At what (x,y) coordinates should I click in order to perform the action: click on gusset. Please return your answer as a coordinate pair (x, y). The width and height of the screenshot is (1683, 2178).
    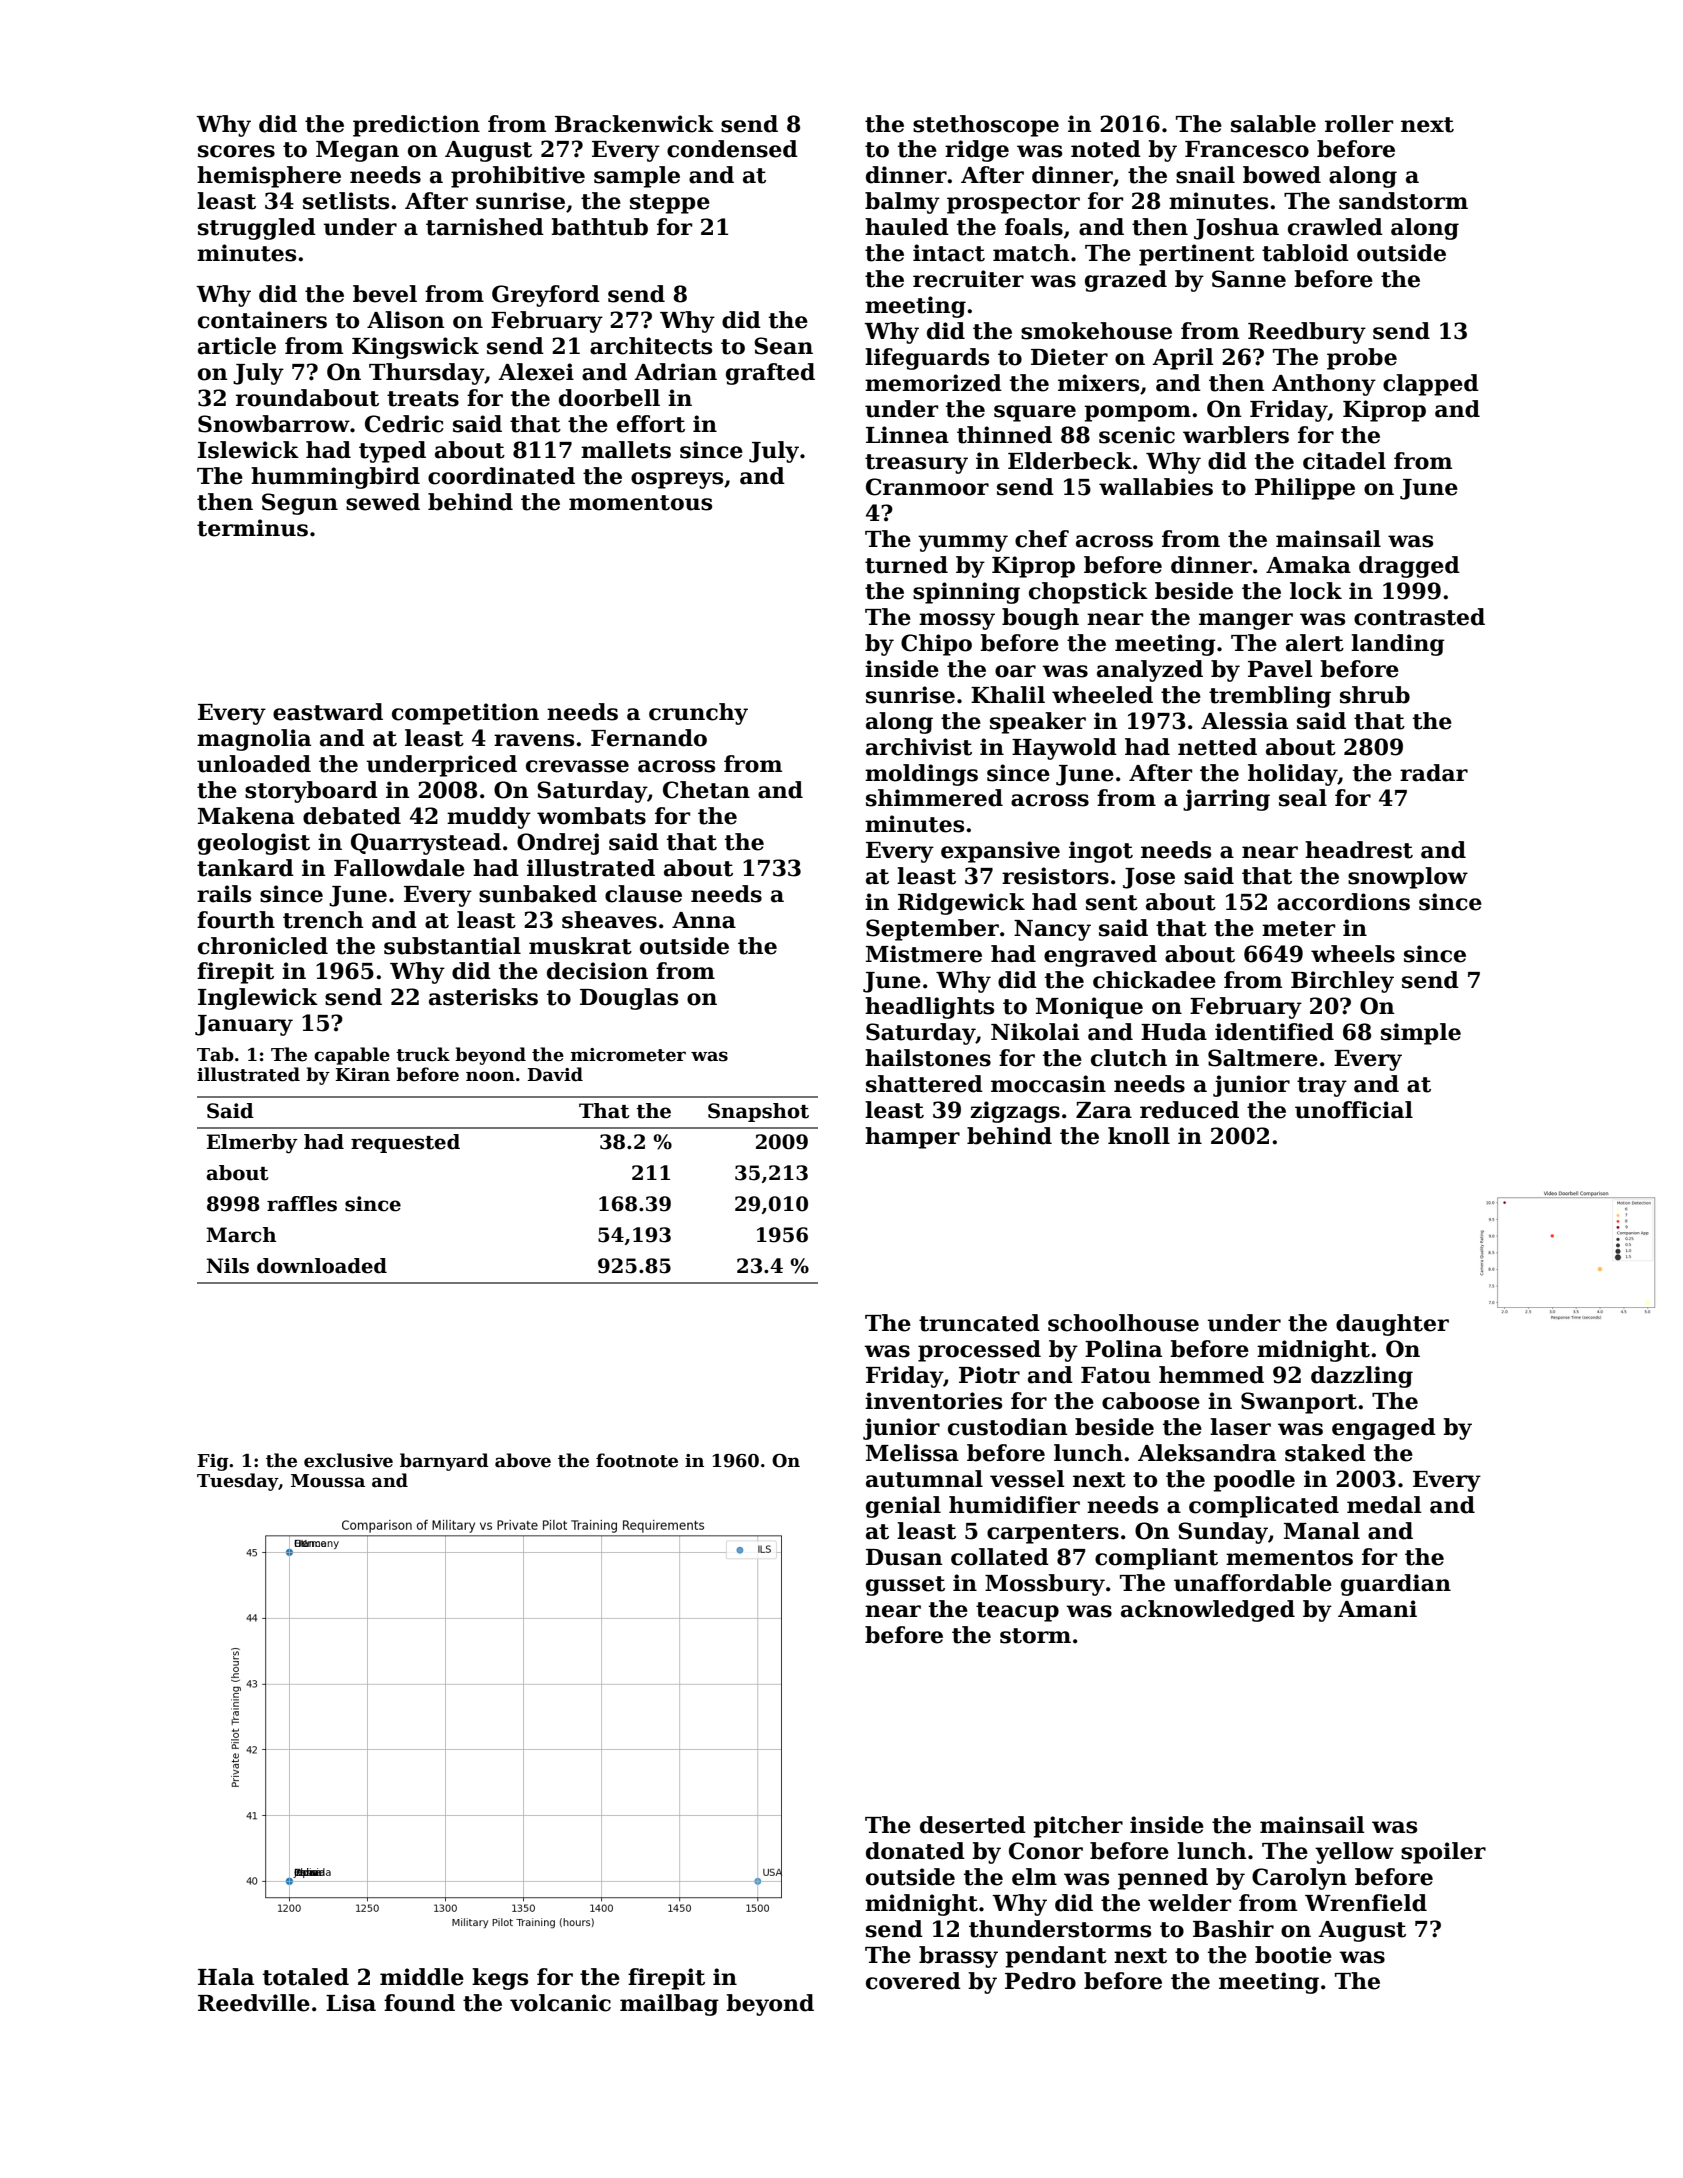
    Looking at the image, I should click on (905, 1586).
